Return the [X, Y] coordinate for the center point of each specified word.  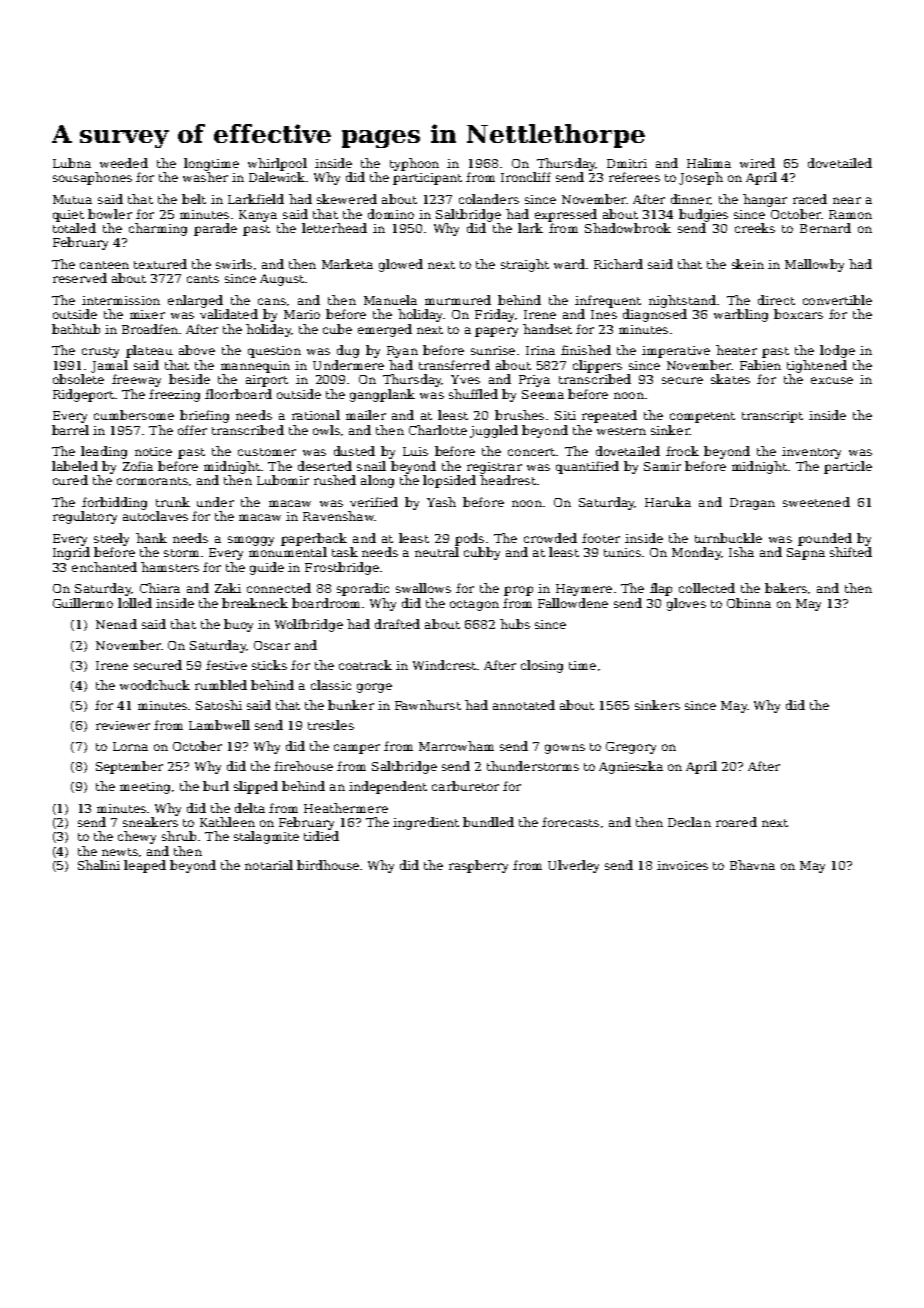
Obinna [749, 603]
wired [757, 163]
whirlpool [277, 164]
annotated [524, 705]
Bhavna [752, 865]
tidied [321, 836]
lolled [135, 603]
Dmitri [627, 163]
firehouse [303, 766]
